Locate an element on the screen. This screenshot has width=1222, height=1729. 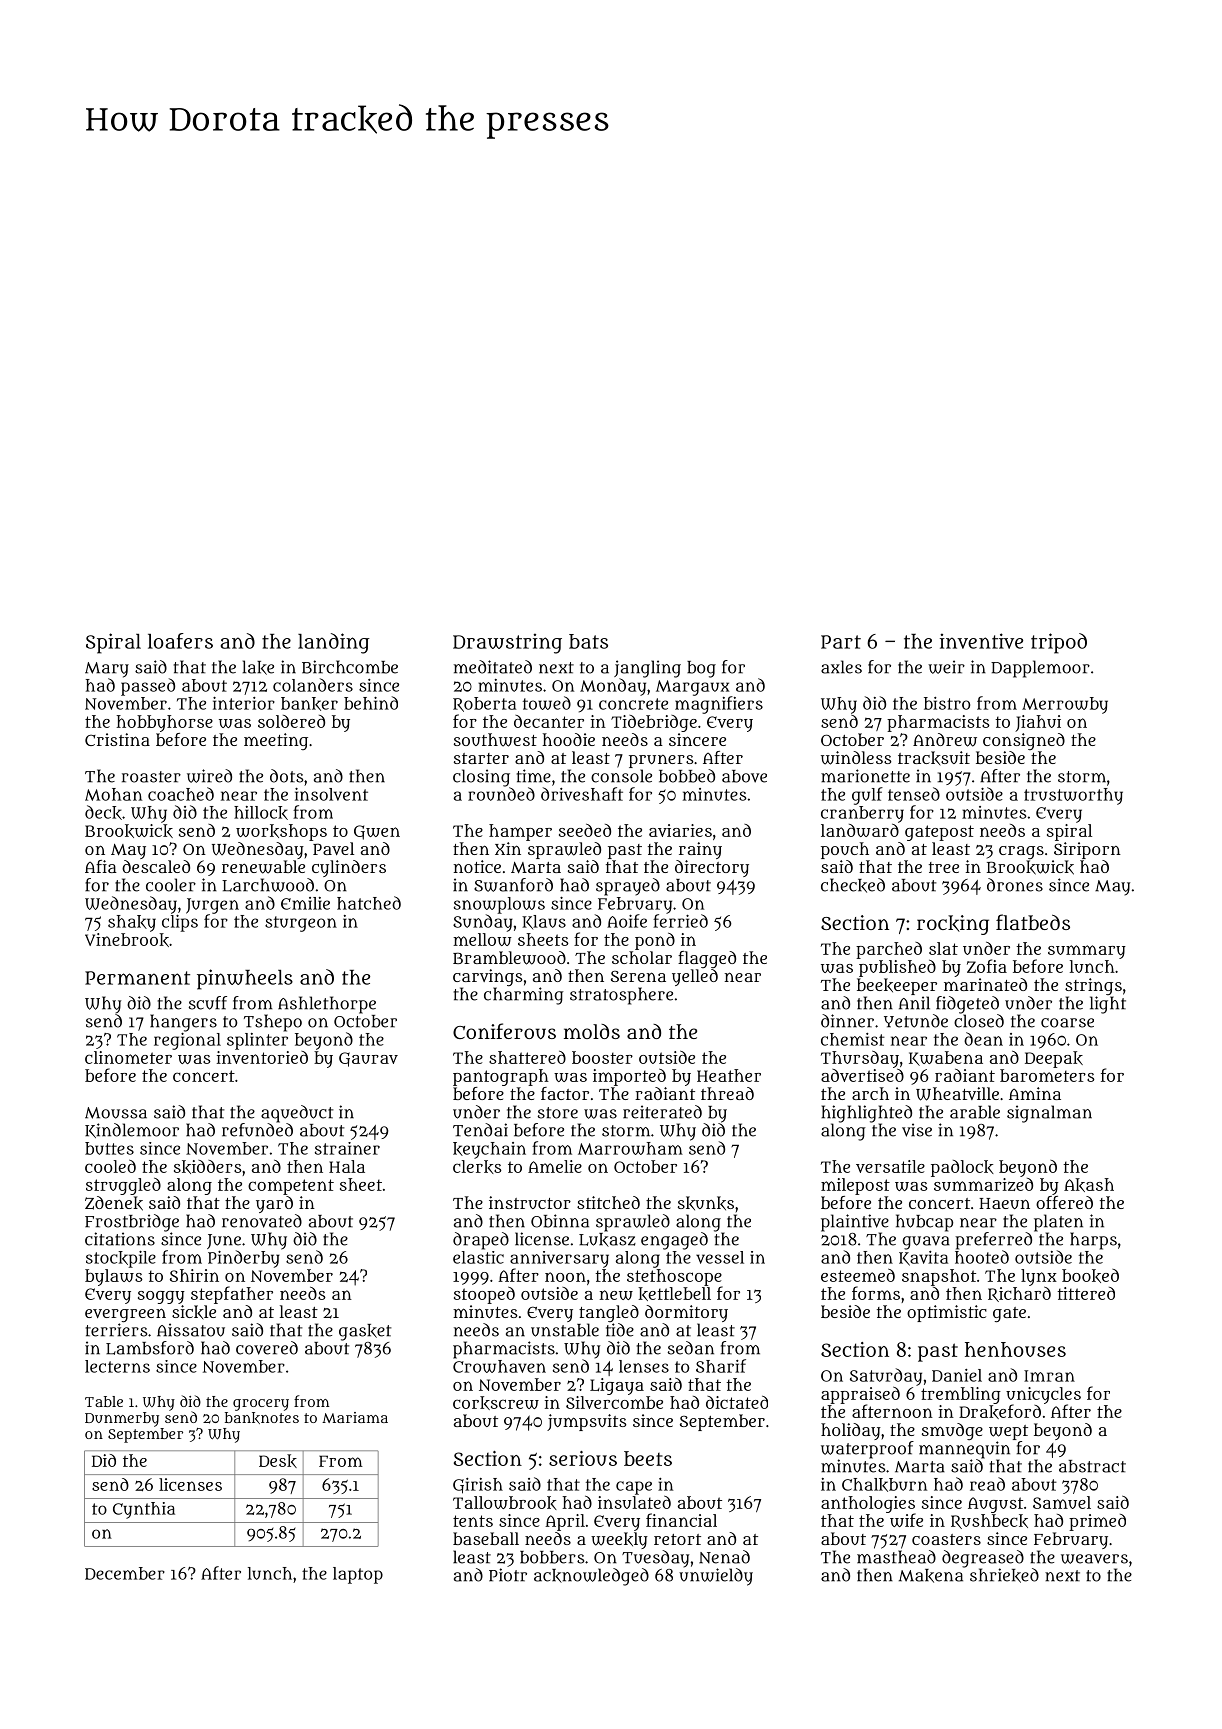
Dunmerby is located at coordinates (122, 1419).
